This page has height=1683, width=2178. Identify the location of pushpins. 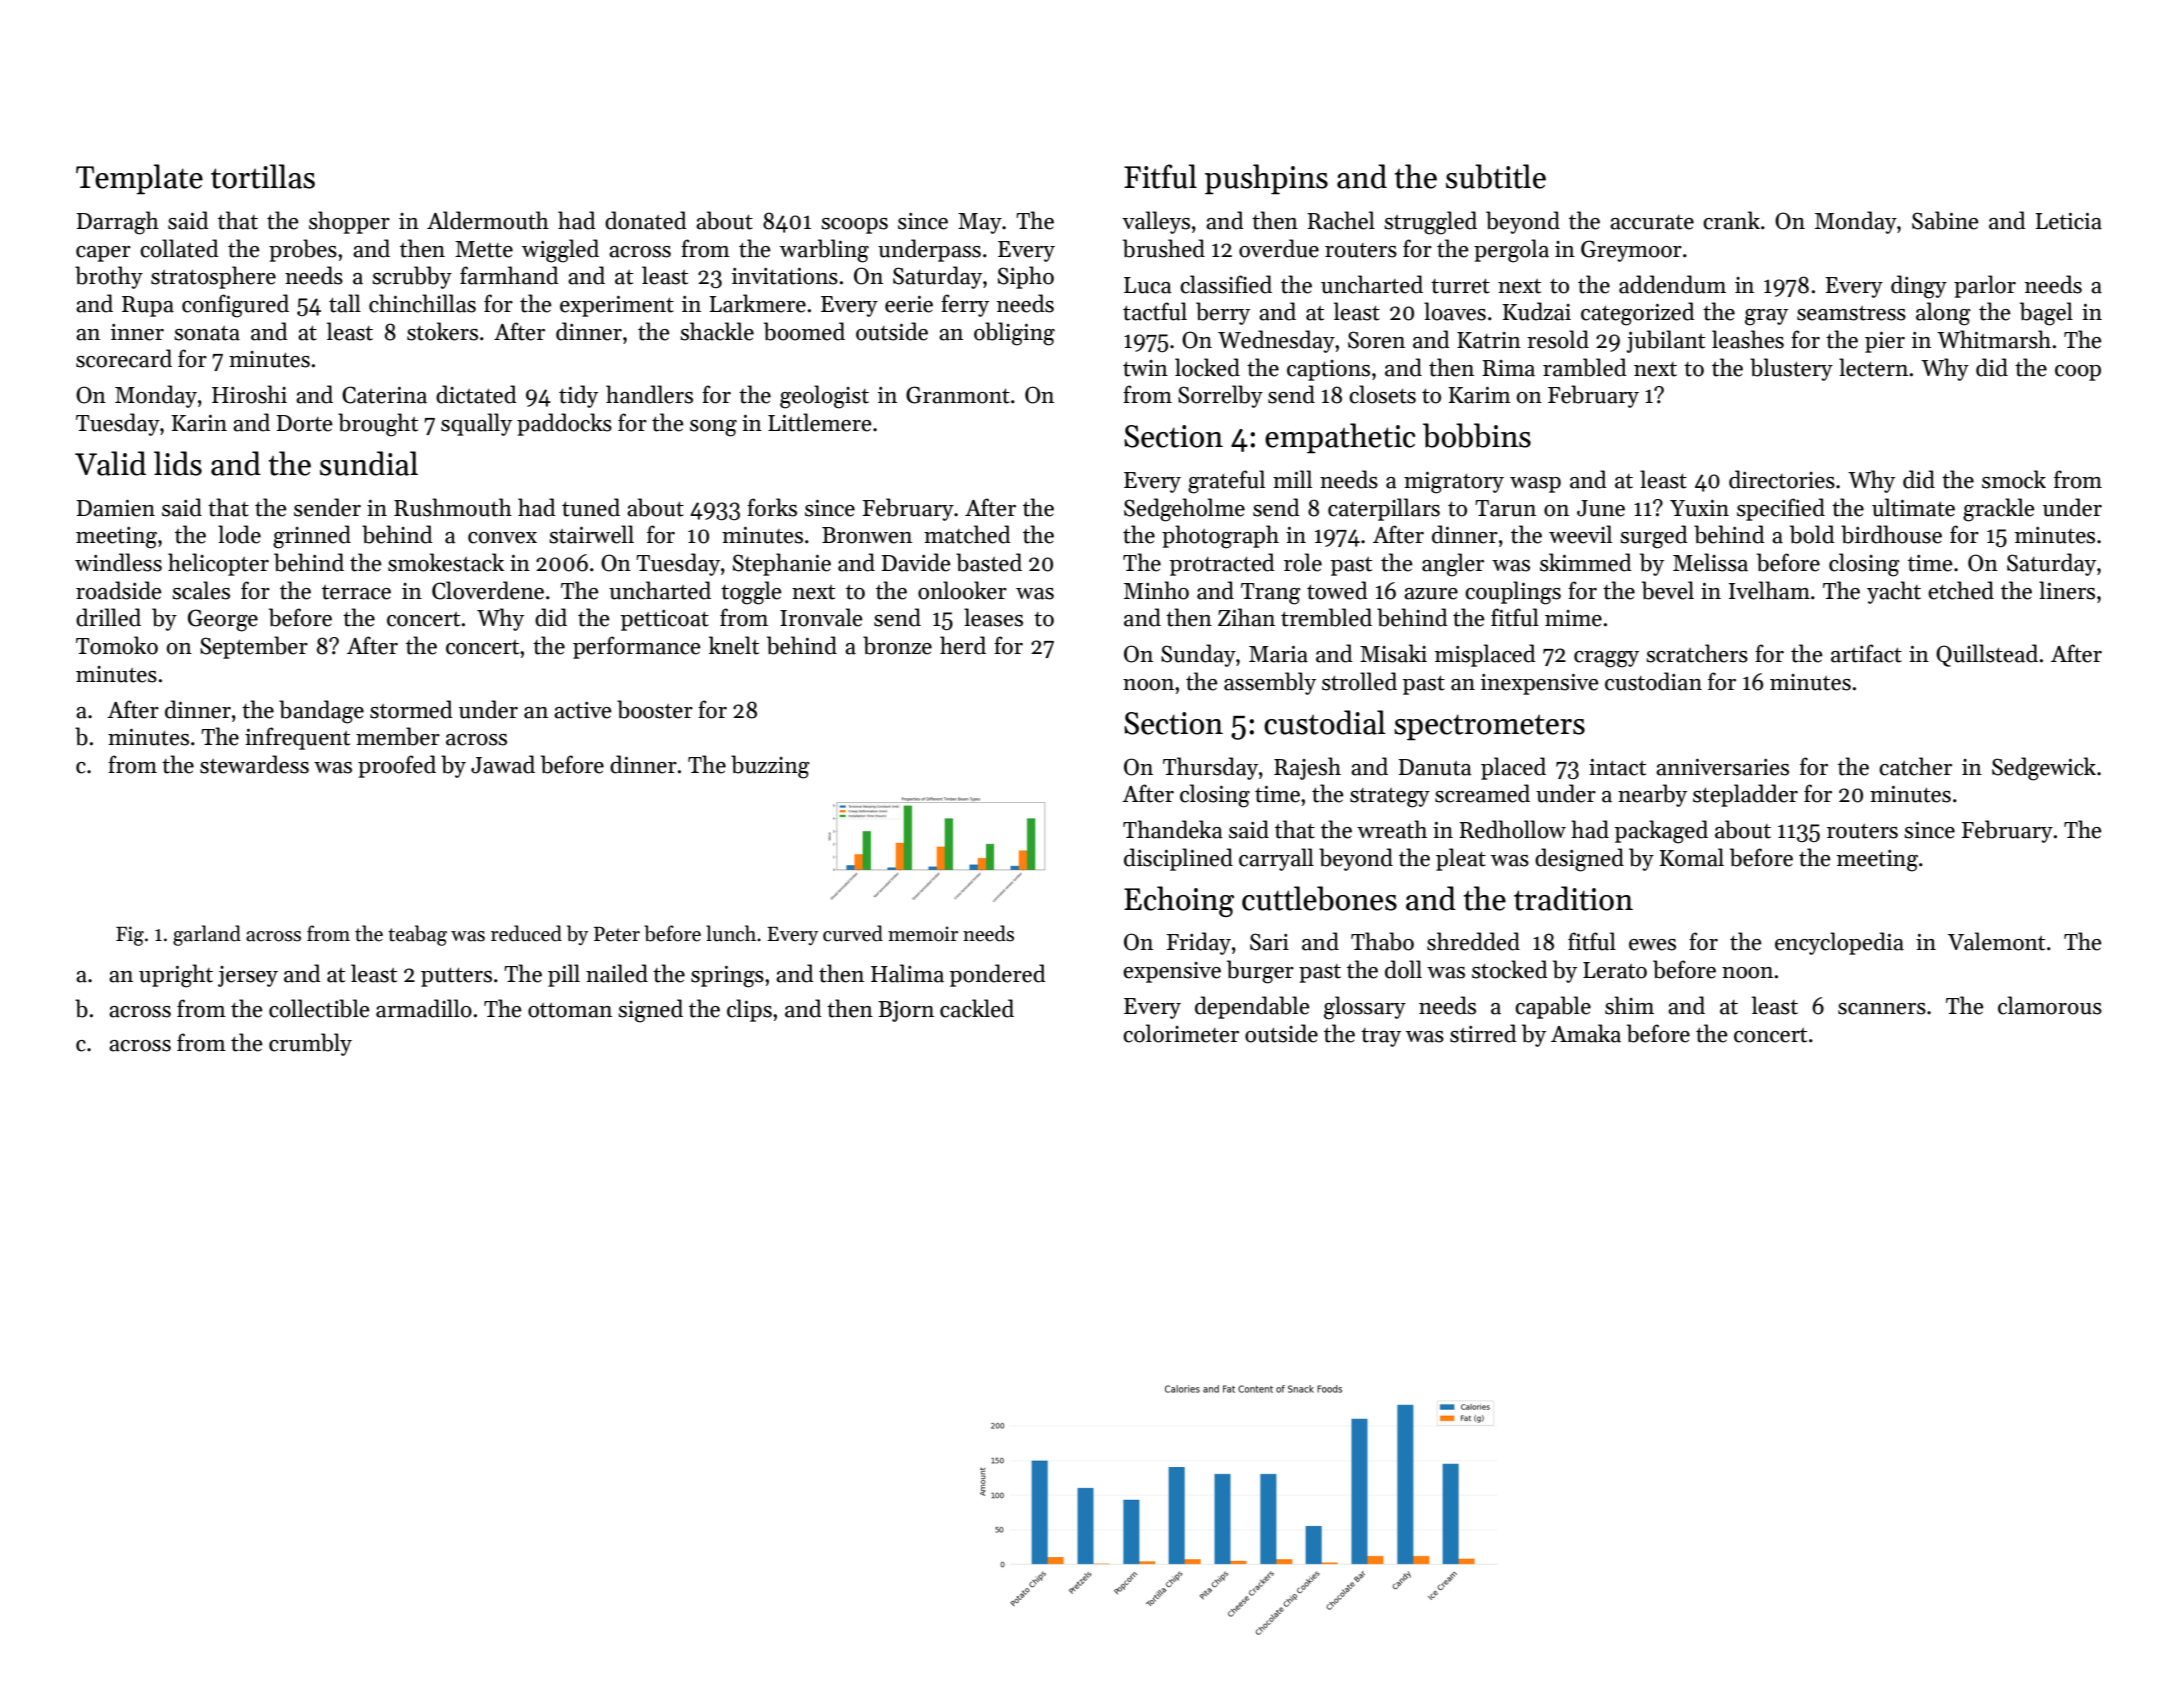
(1266, 179).
